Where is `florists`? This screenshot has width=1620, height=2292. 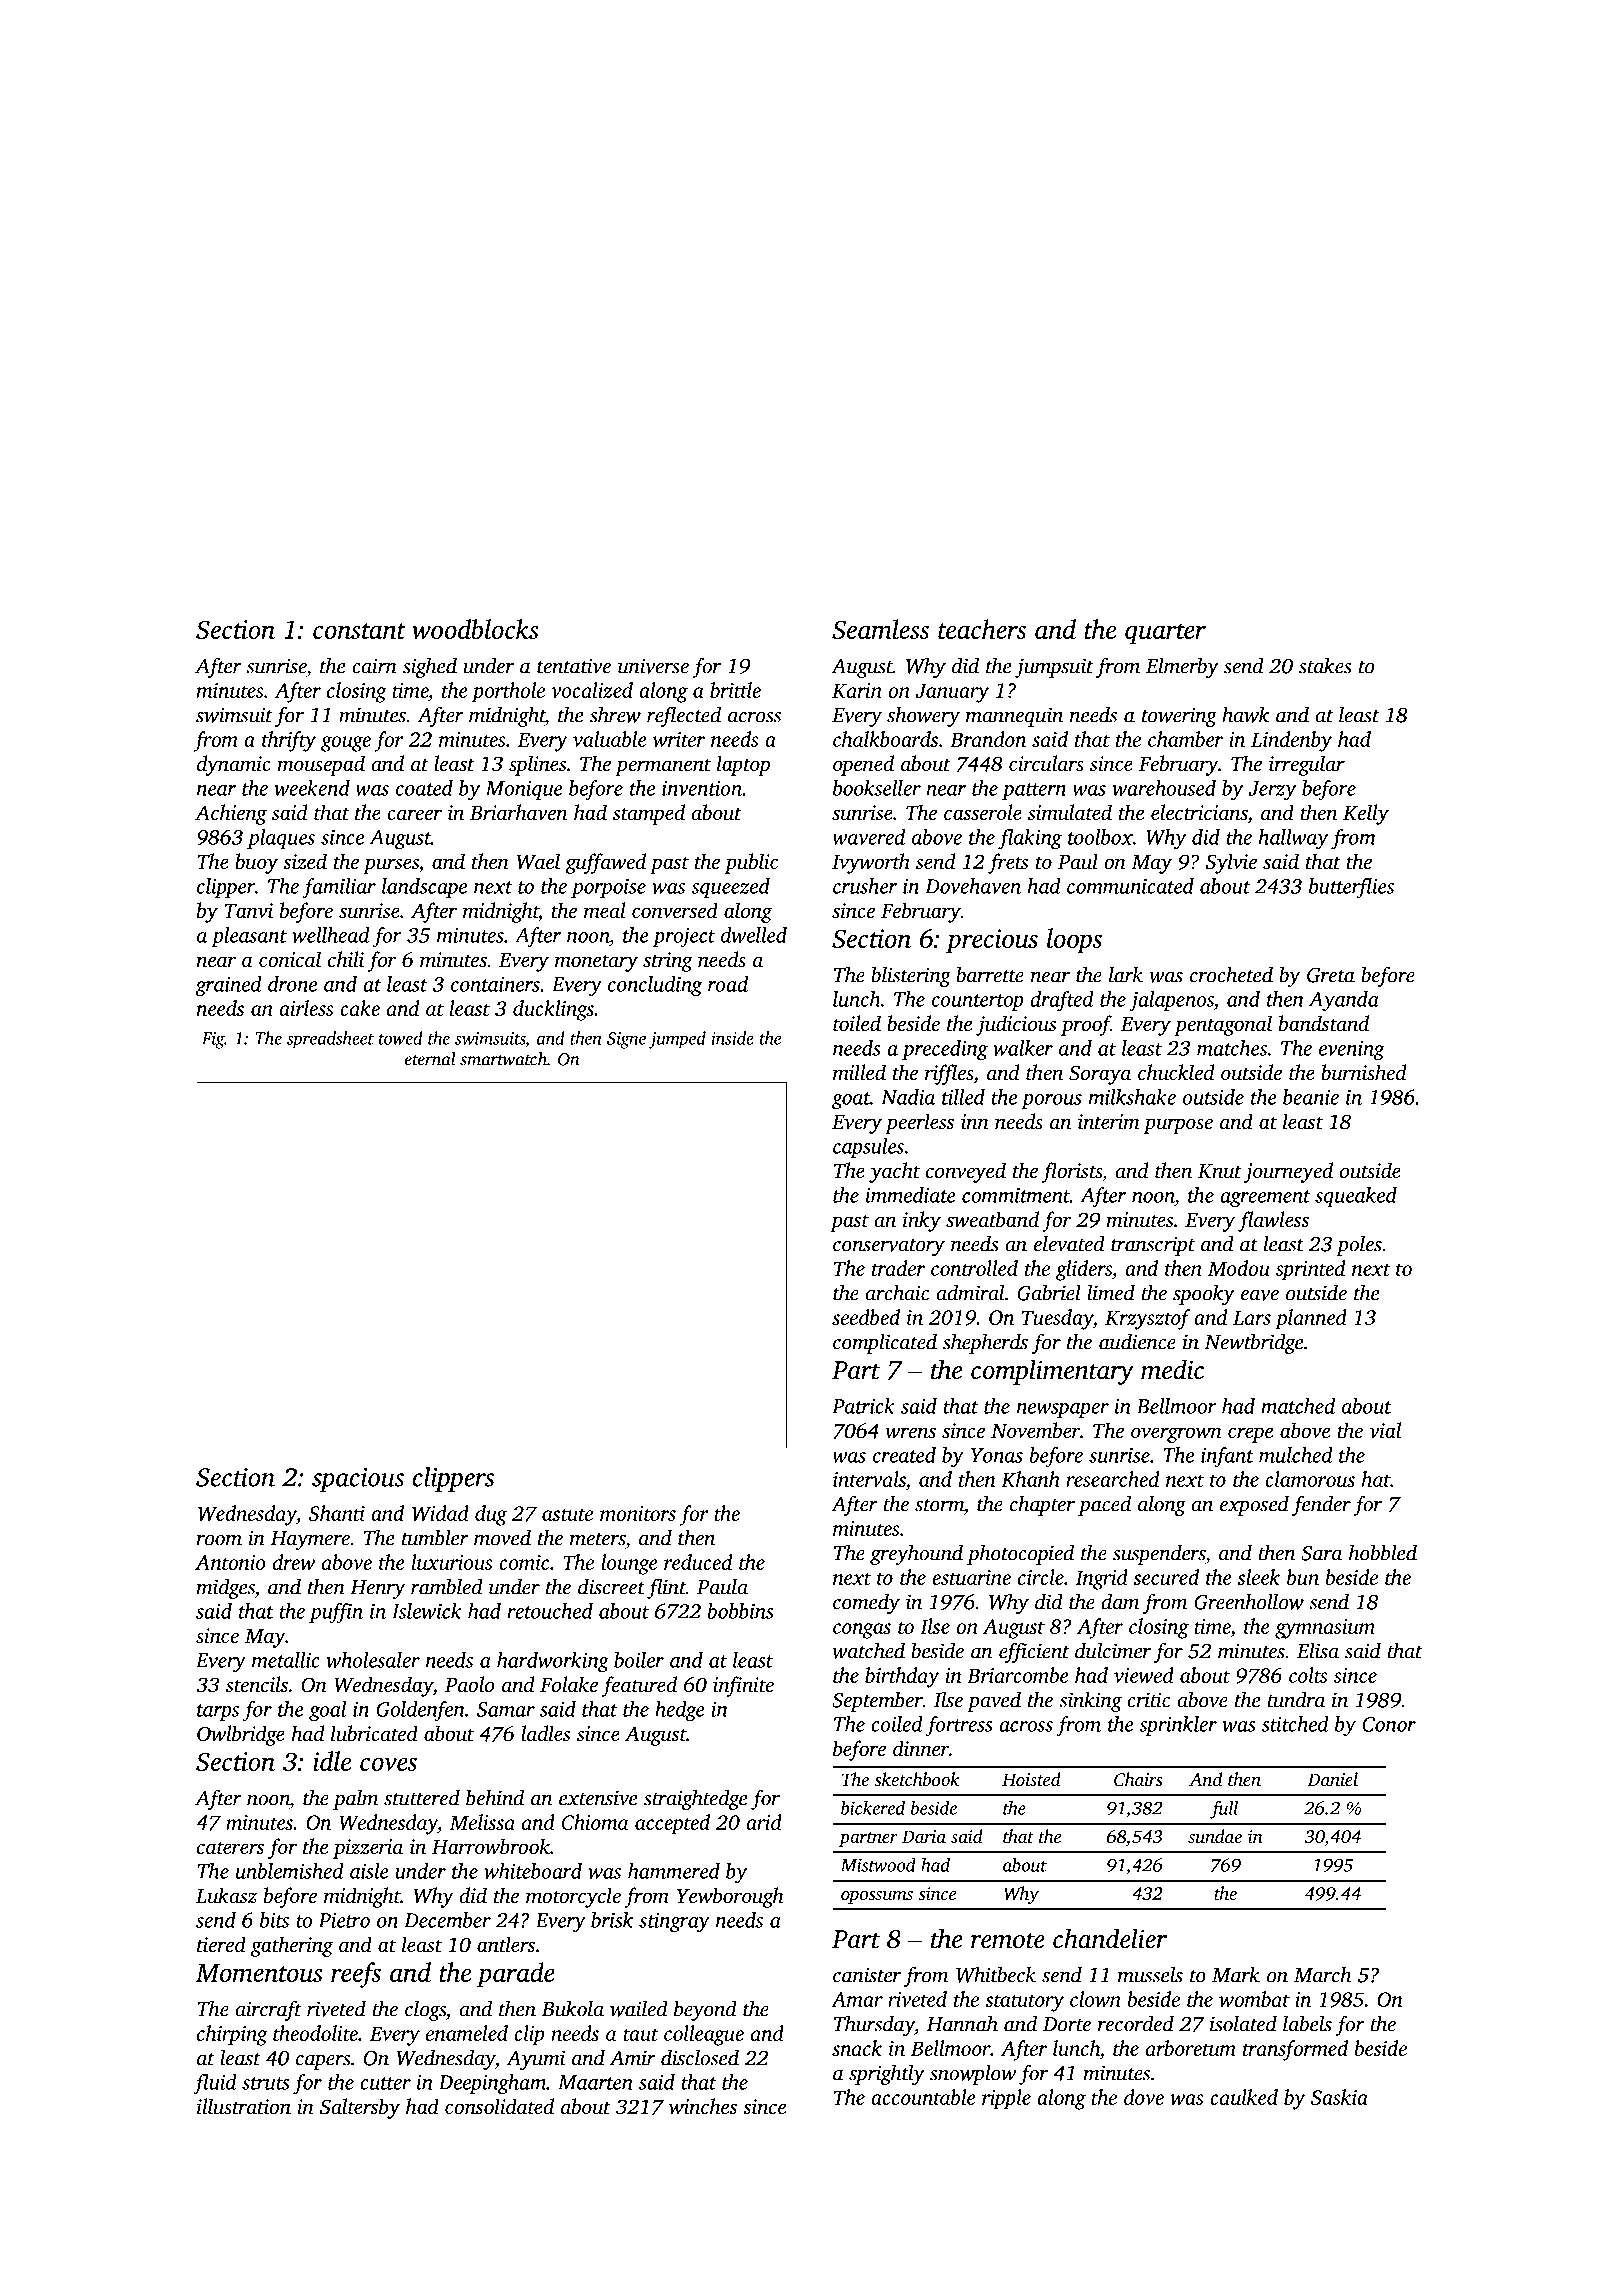
florists is located at coordinates (1072, 1172).
